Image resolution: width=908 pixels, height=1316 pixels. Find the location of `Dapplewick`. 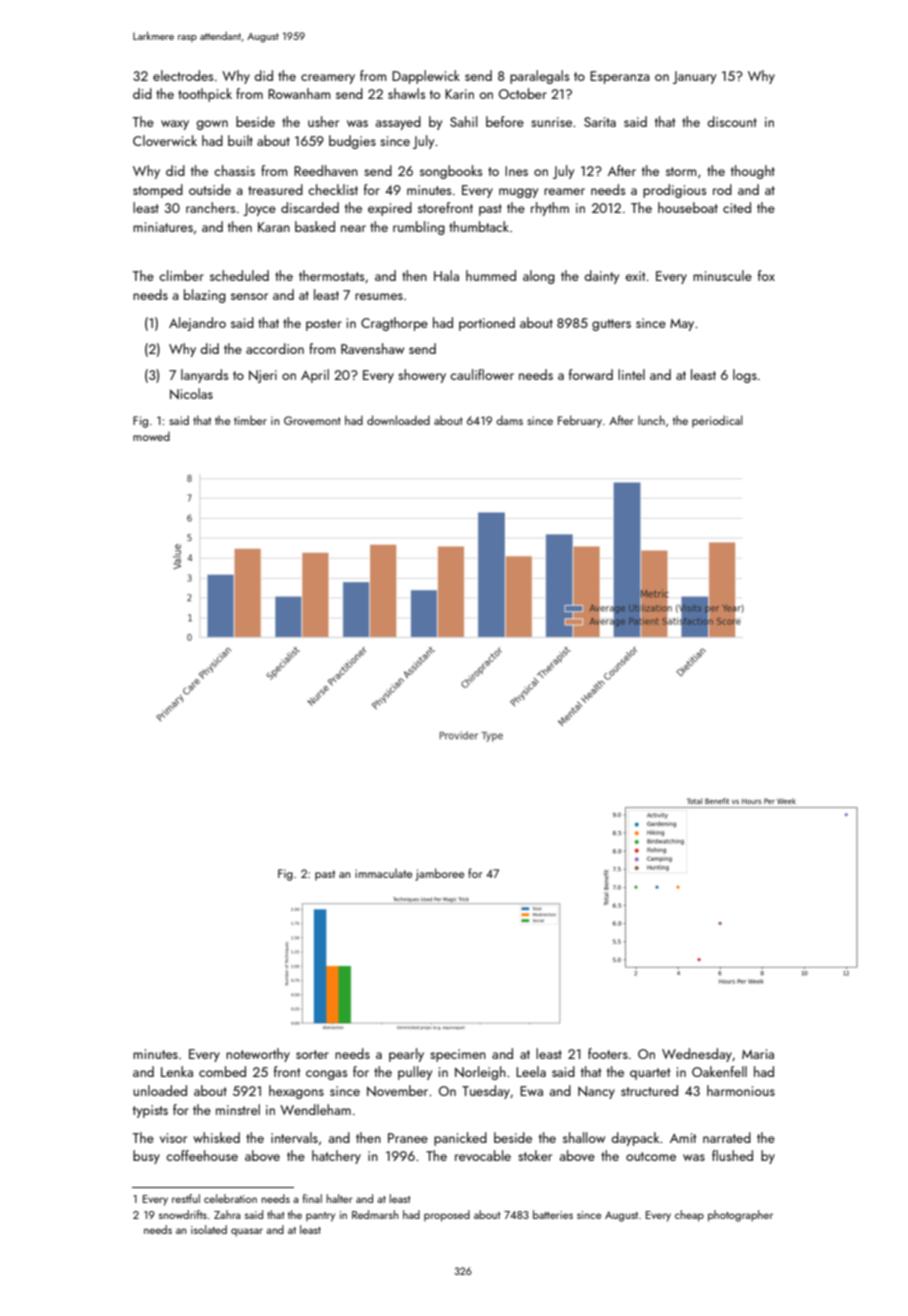

Dapplewick is located at coordinates (426, 77).
